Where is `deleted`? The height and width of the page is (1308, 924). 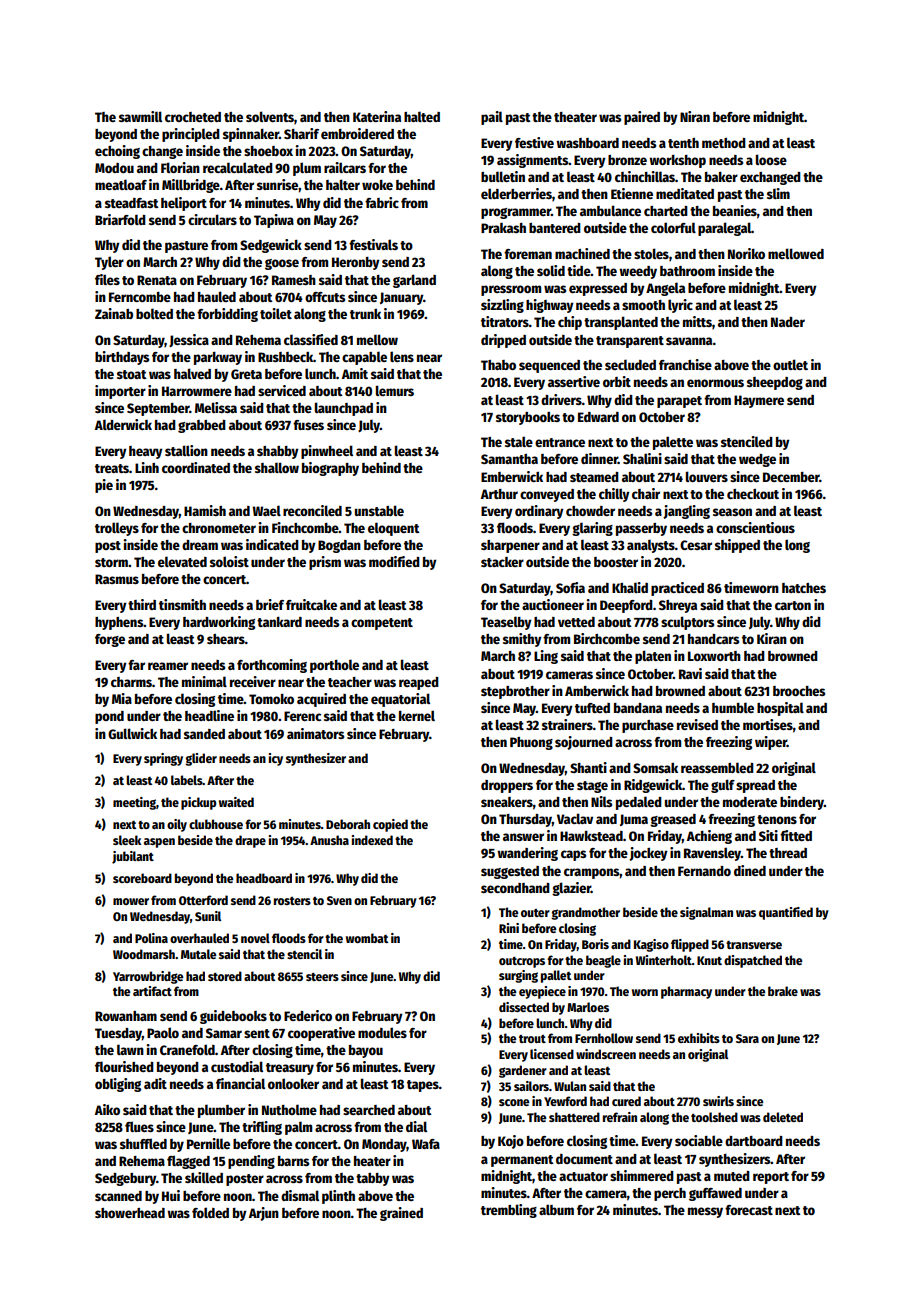 deleted is located at coordinates (783, 1117).
